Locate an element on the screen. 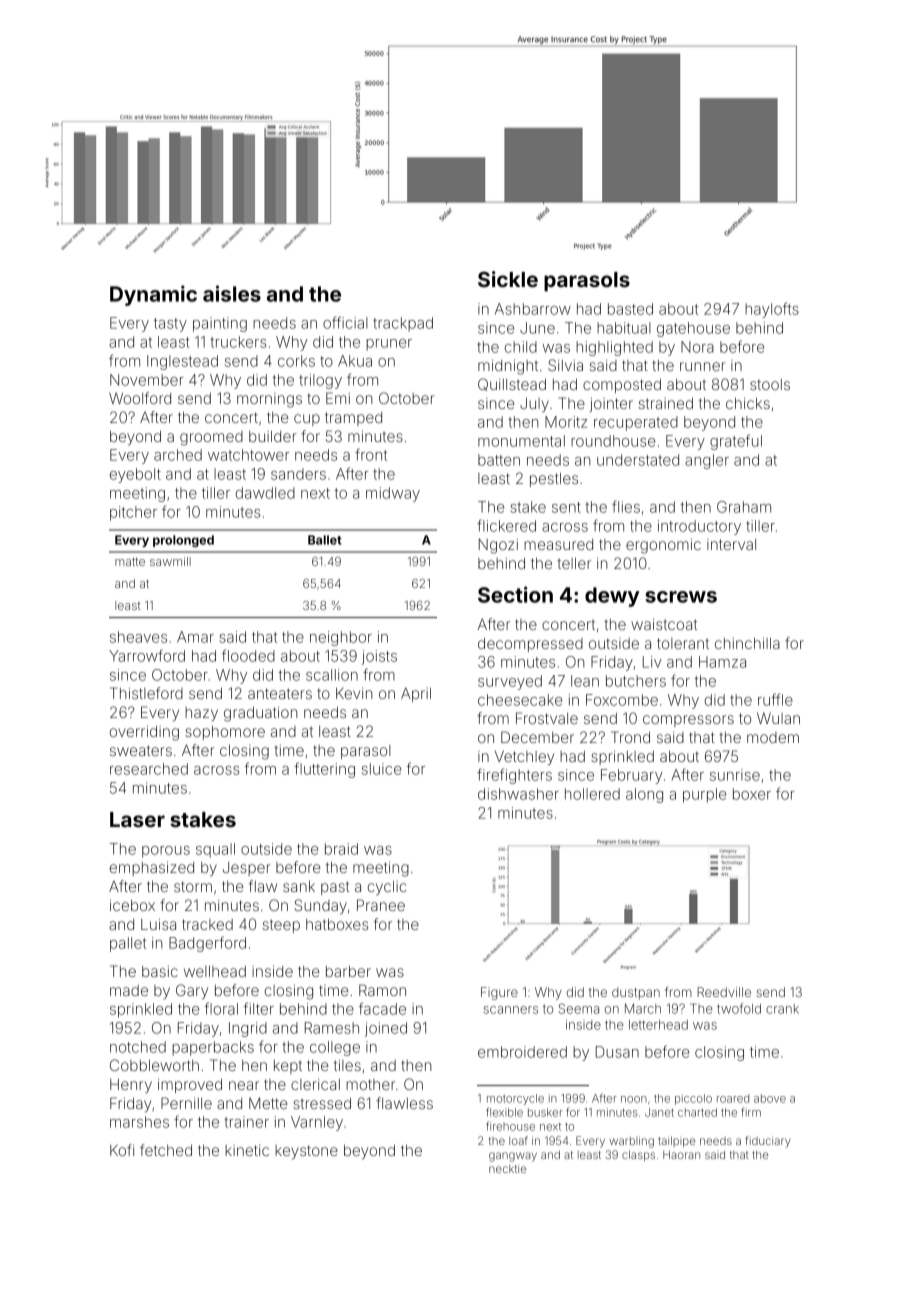  tasty is located at coordinates (170, 325).
